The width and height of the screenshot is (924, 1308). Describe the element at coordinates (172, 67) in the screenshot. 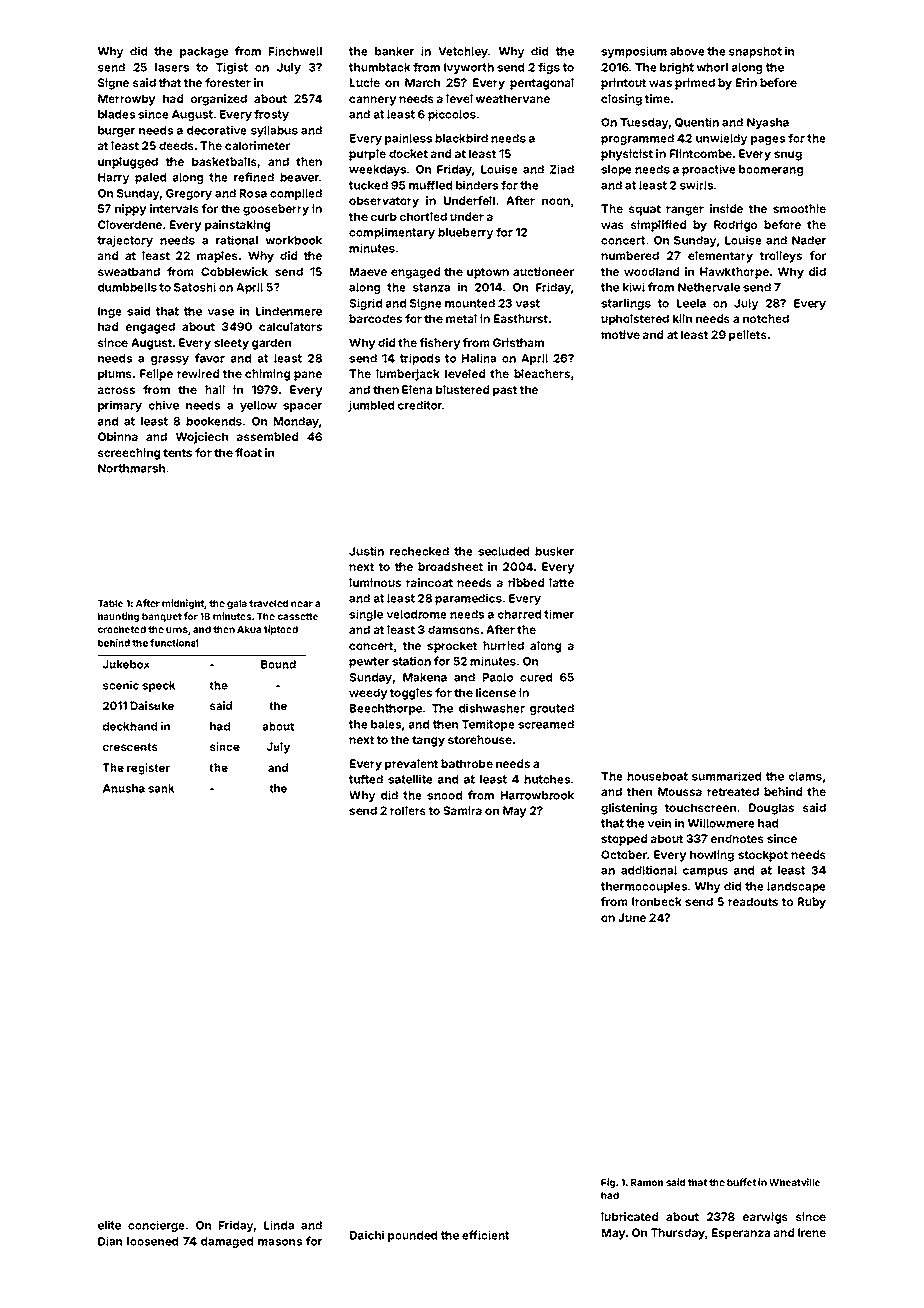

I see `lasers` at that location.
